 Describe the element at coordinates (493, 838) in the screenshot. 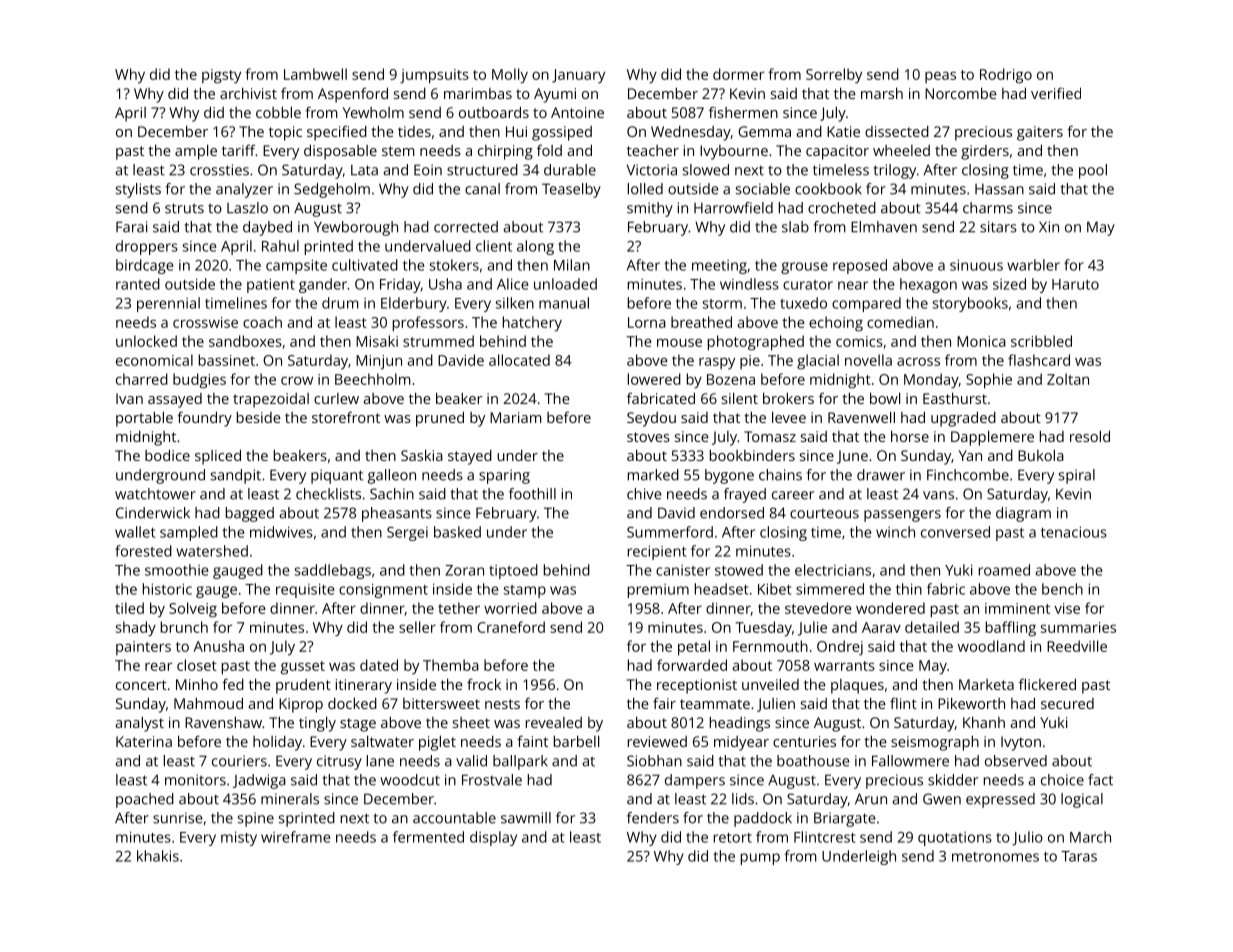

I see `display` at that location.
